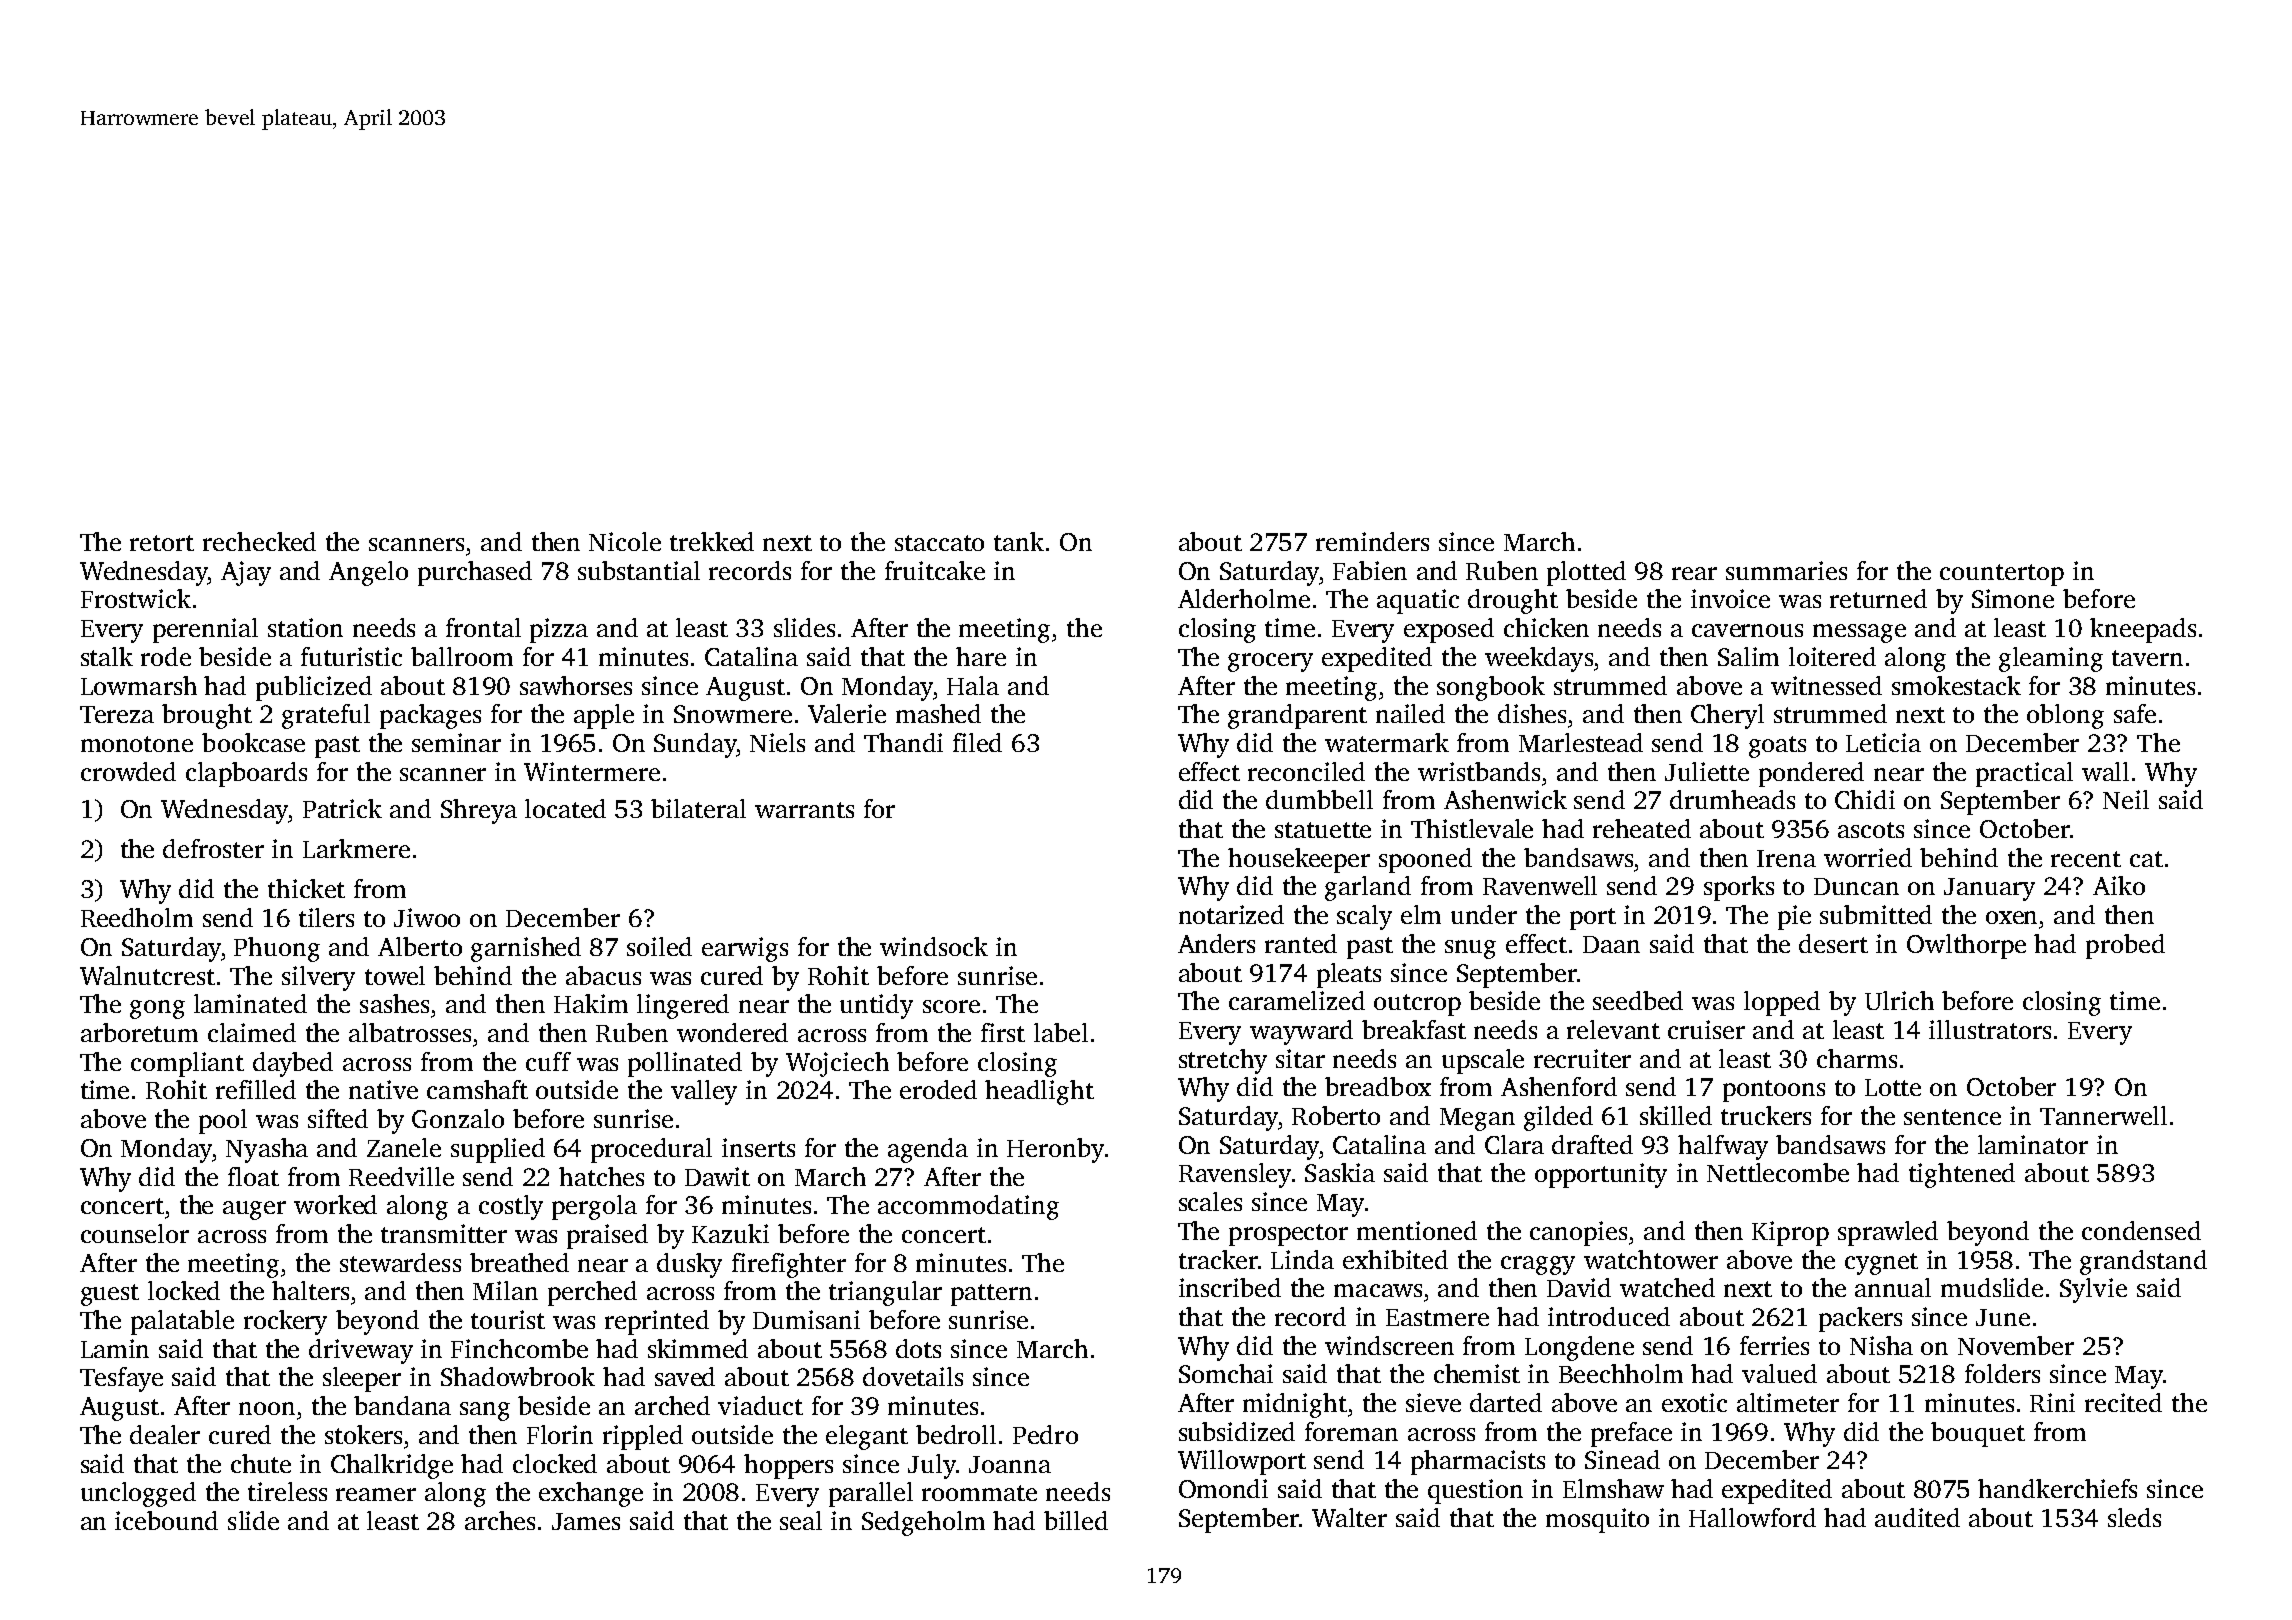 This screenshot has width=2292, height=1620. Describe the element at coordinates (139, 1032) in the screenshot. I see `arboretum` at that location.
